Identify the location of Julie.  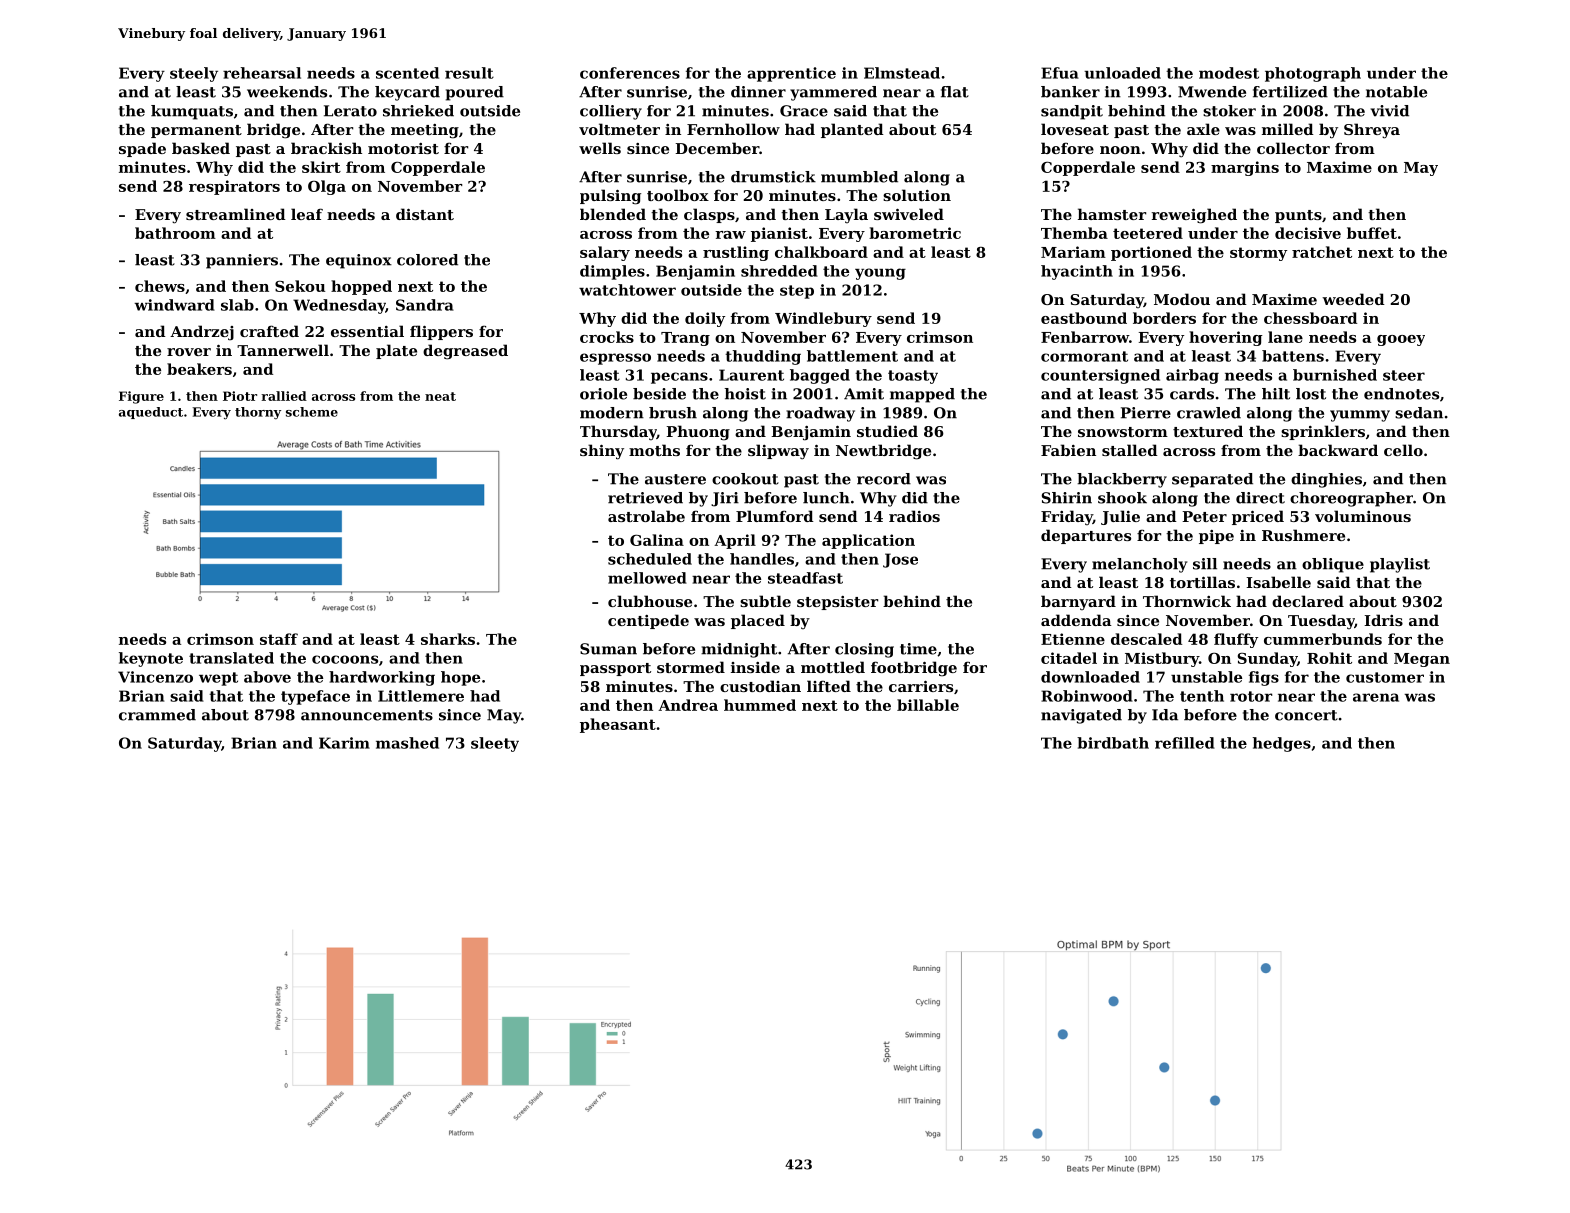
(1120, 517).
